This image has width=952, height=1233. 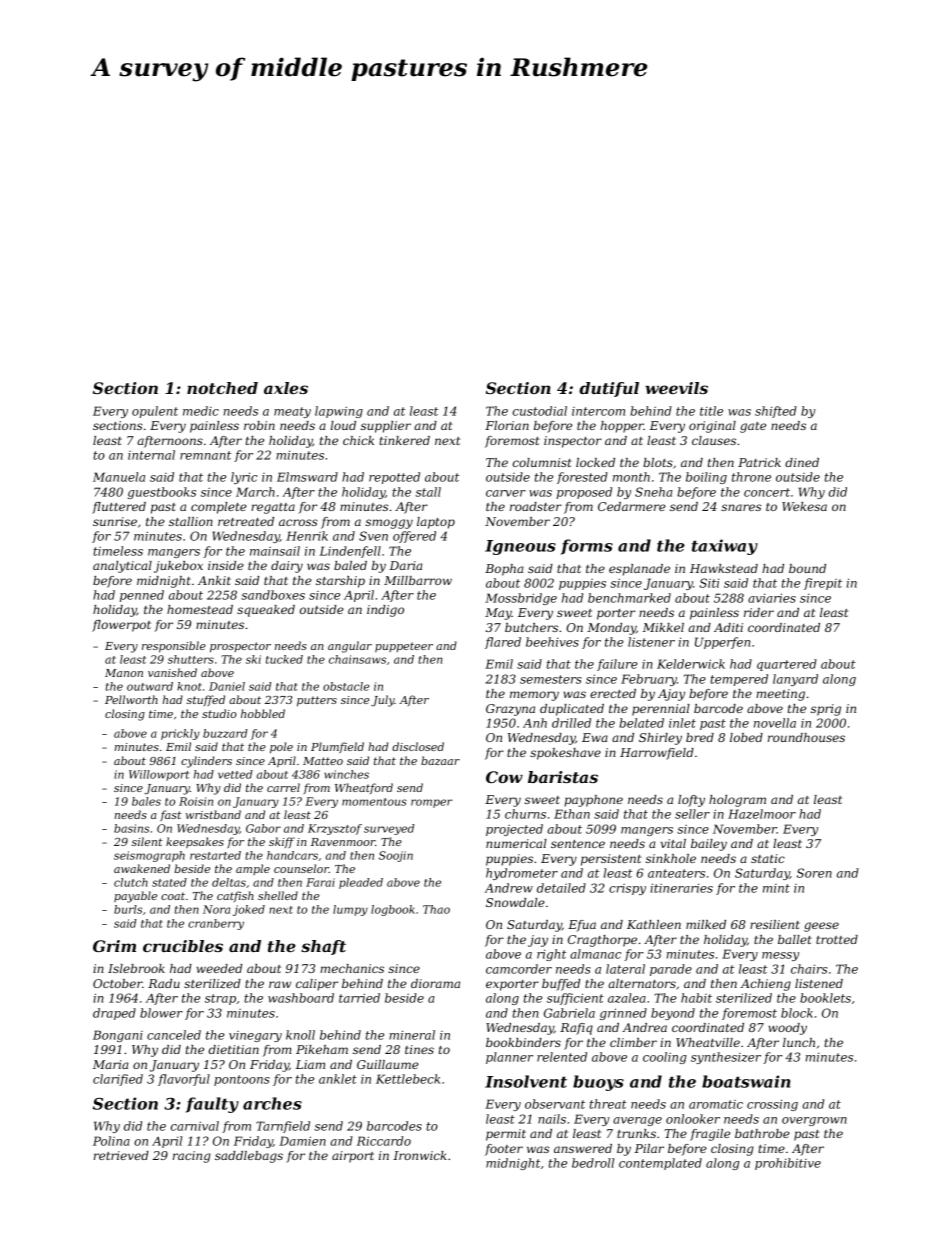 I want to click on penned, so click(x=142, y=596).
